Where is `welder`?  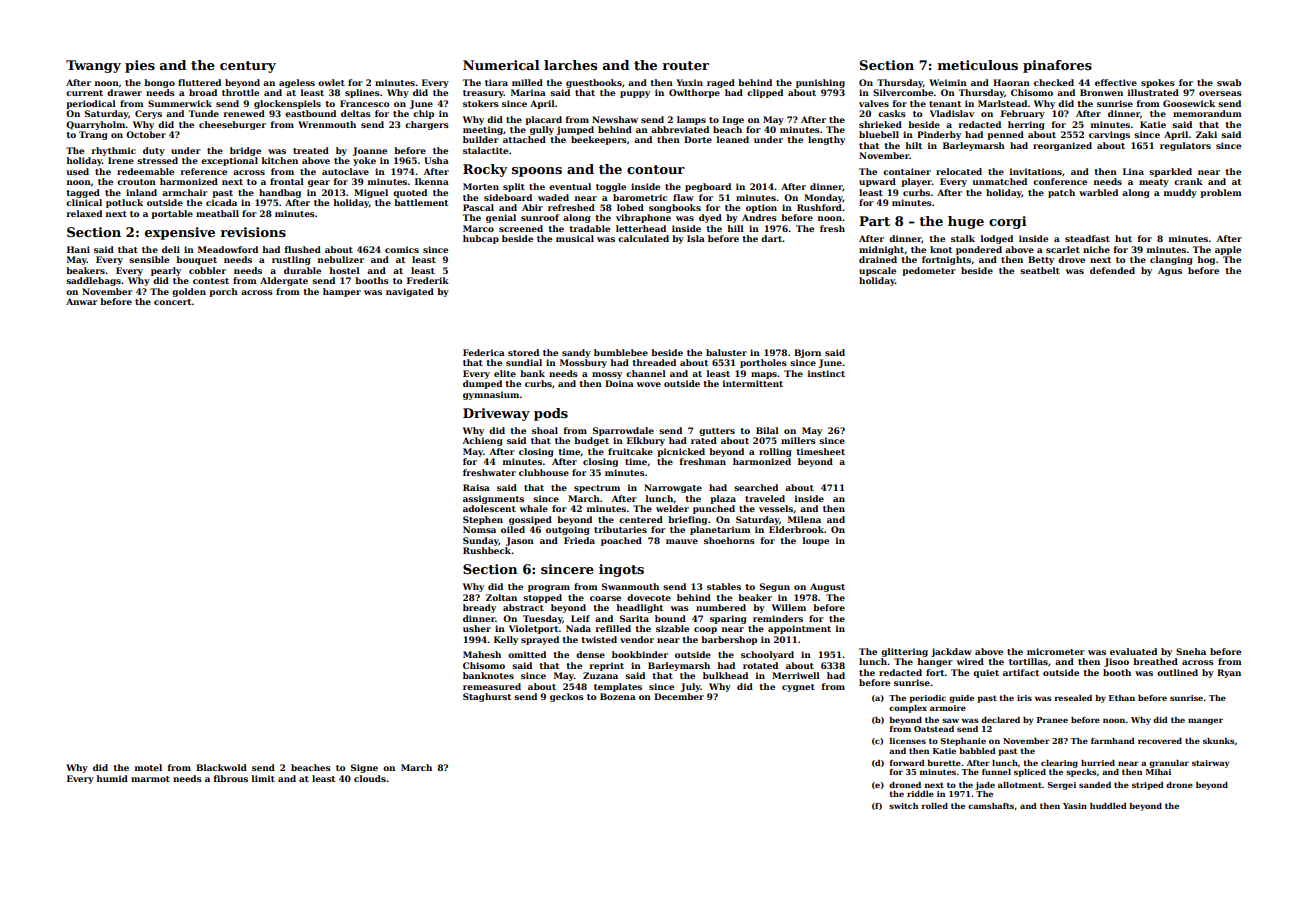 welder is located at coordinates (672, 508).
